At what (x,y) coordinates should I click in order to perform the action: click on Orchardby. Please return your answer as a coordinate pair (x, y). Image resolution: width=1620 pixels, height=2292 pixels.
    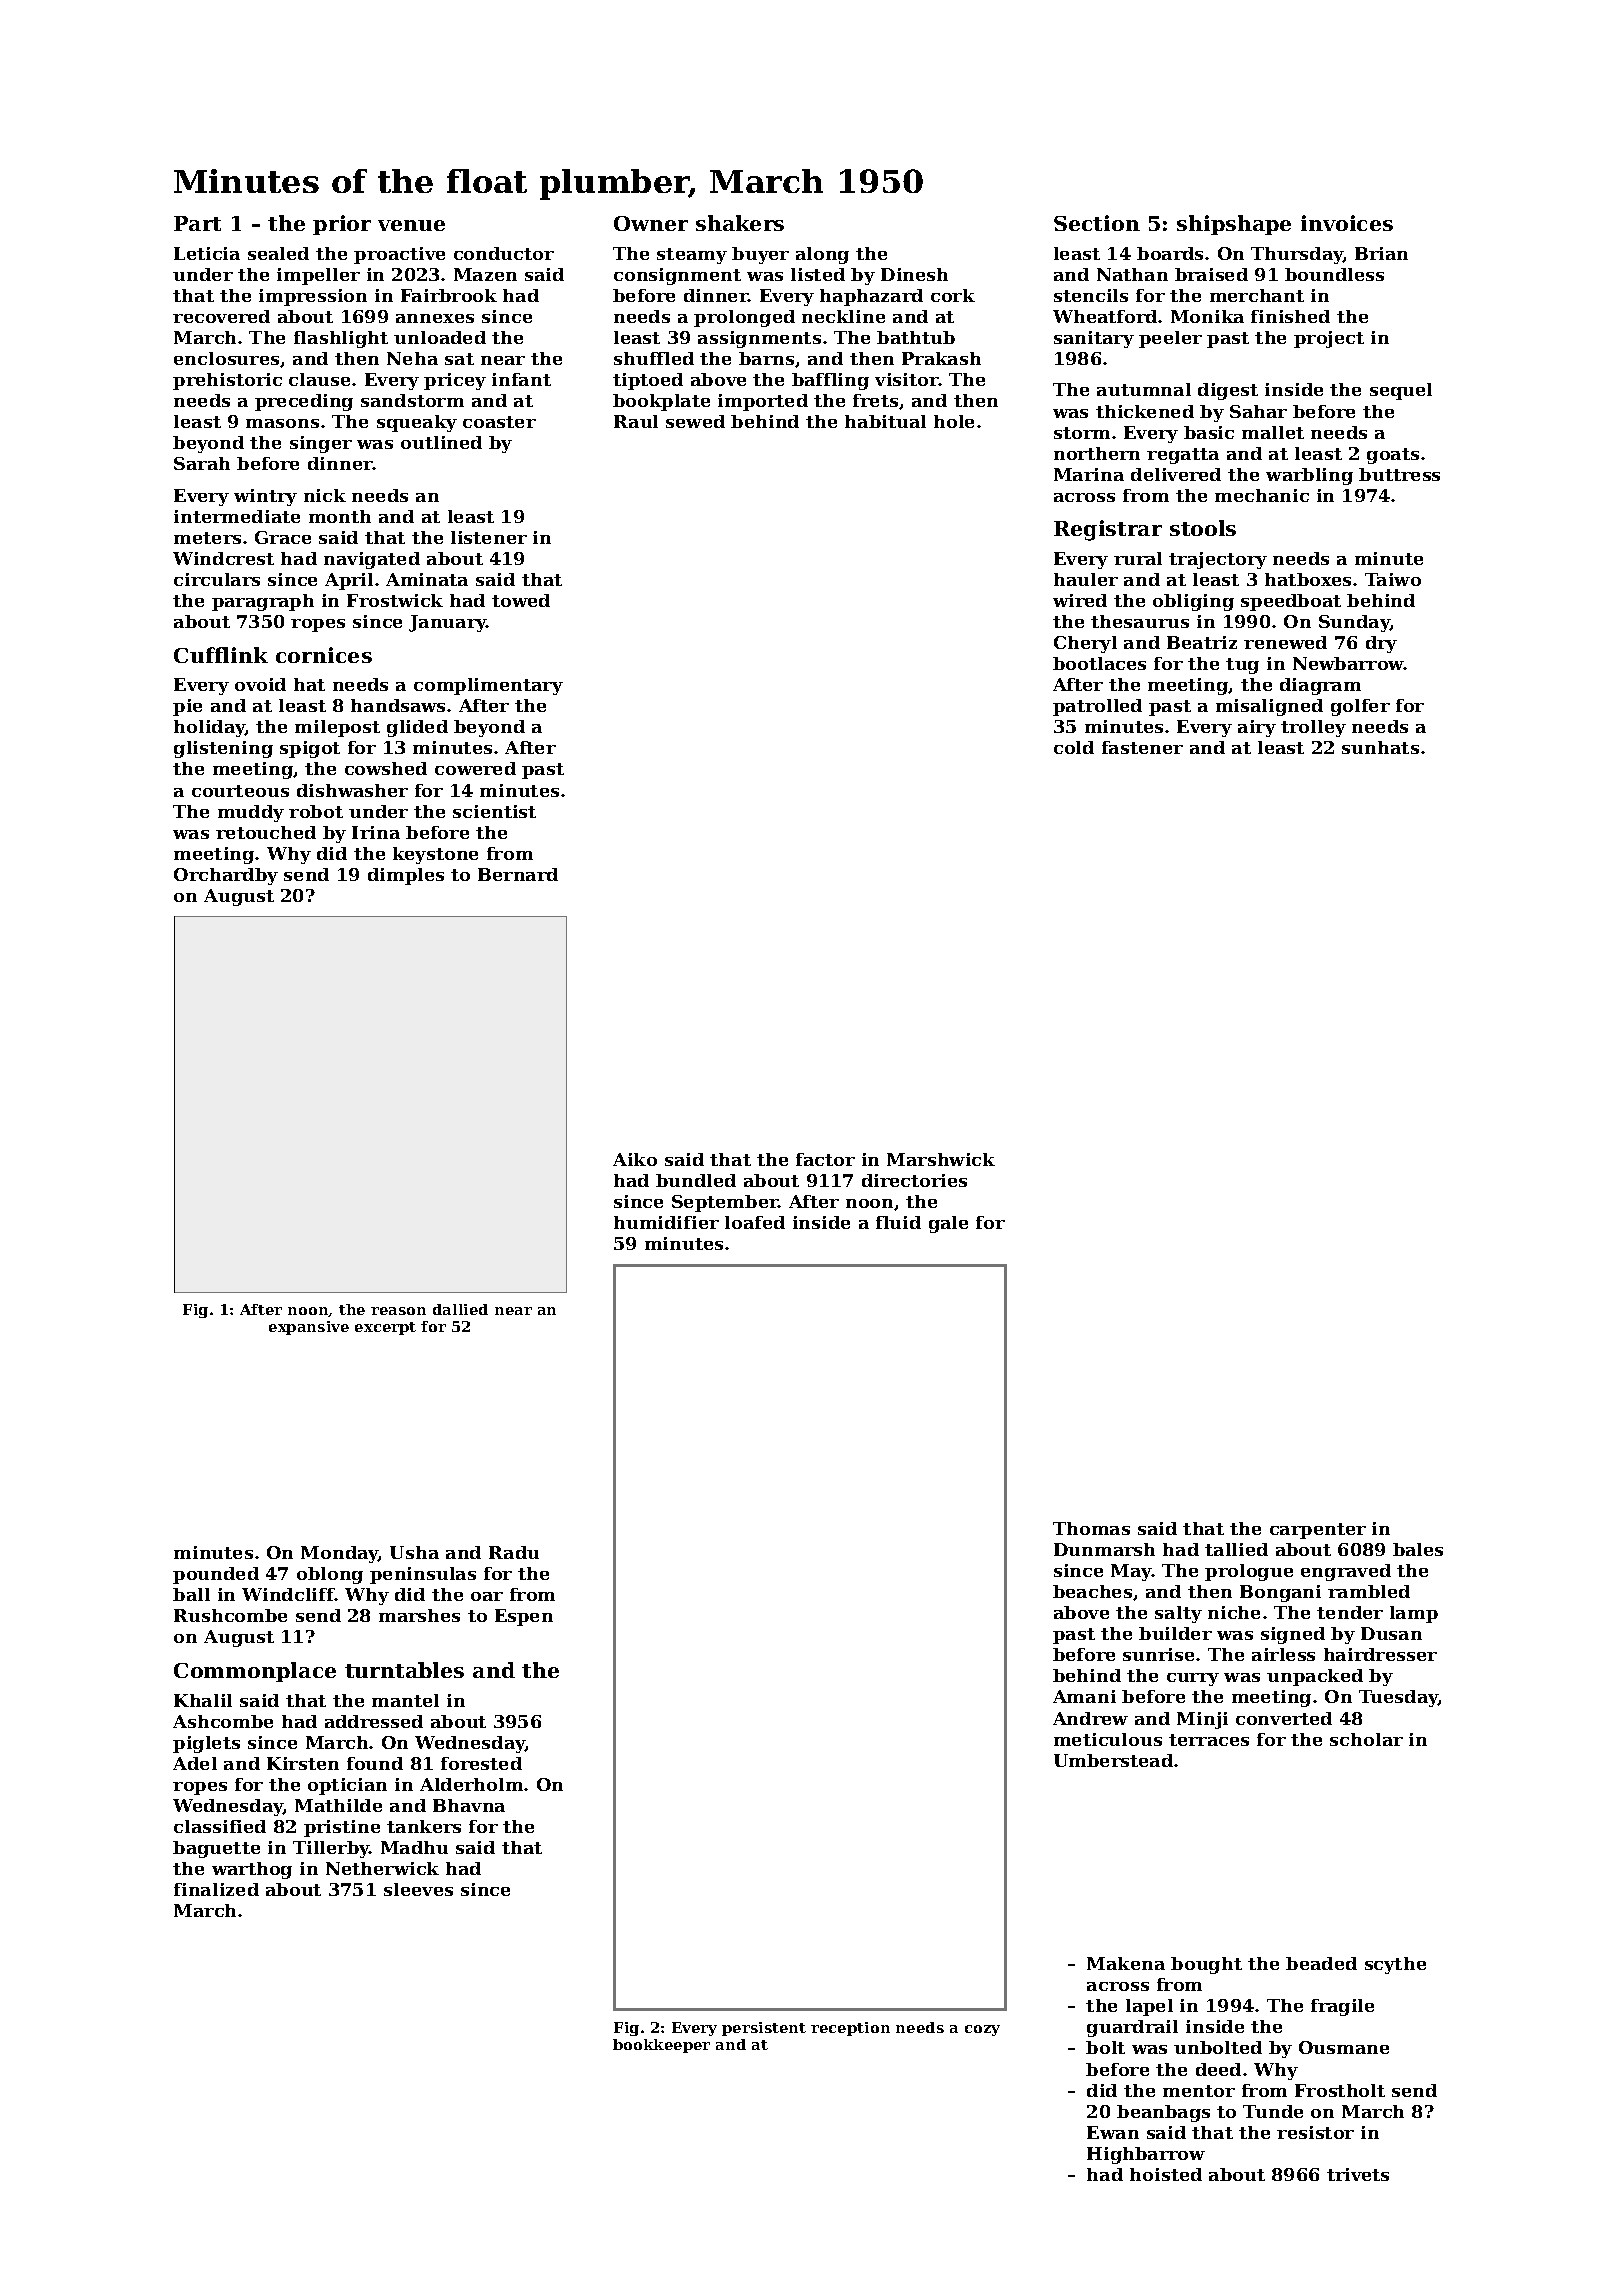
    Looking at the image, I should click on (226, 876).
